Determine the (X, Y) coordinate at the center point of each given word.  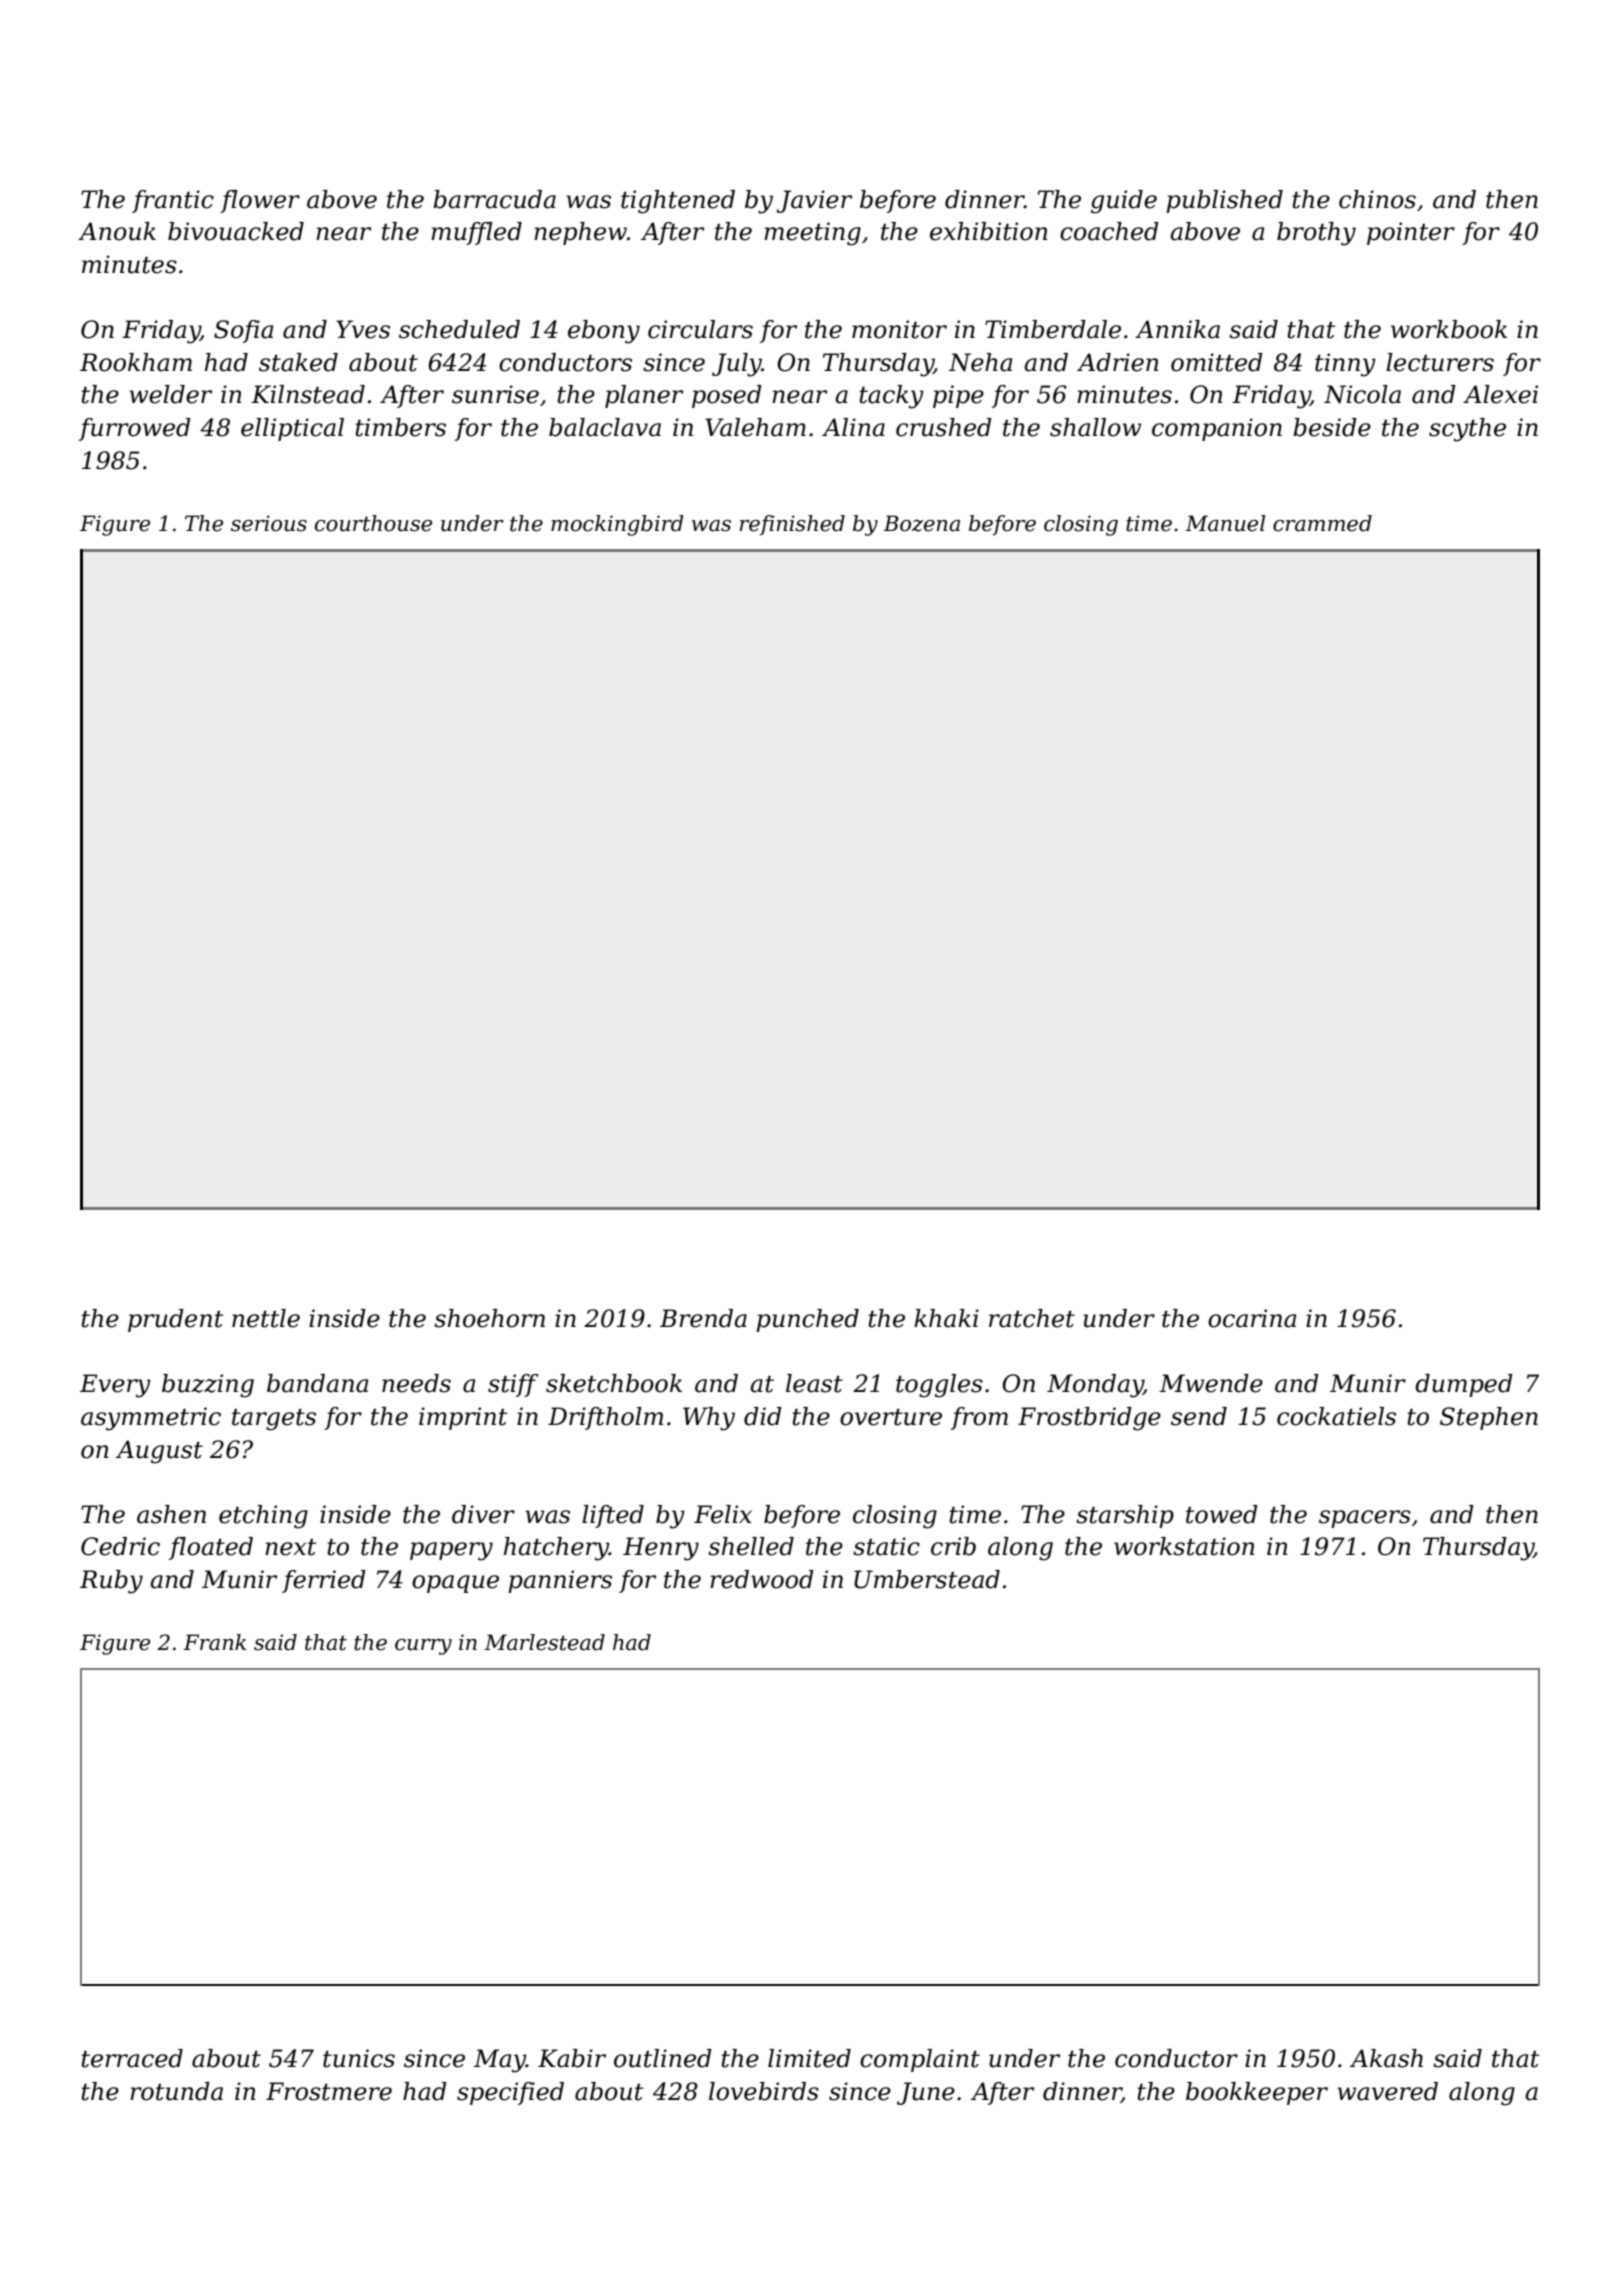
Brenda (703, 1318)
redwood (762, 1579)
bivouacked (236, 231)
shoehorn (489, 1318)
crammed (1322, 523)
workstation (1184, 1546)
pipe (958, 396)
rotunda (176, 2091)
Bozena (921, 523)
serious (269, 523)
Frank (214, 1642)
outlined (663, 2058)
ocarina (1252, 1318)
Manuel (1225, 523)
